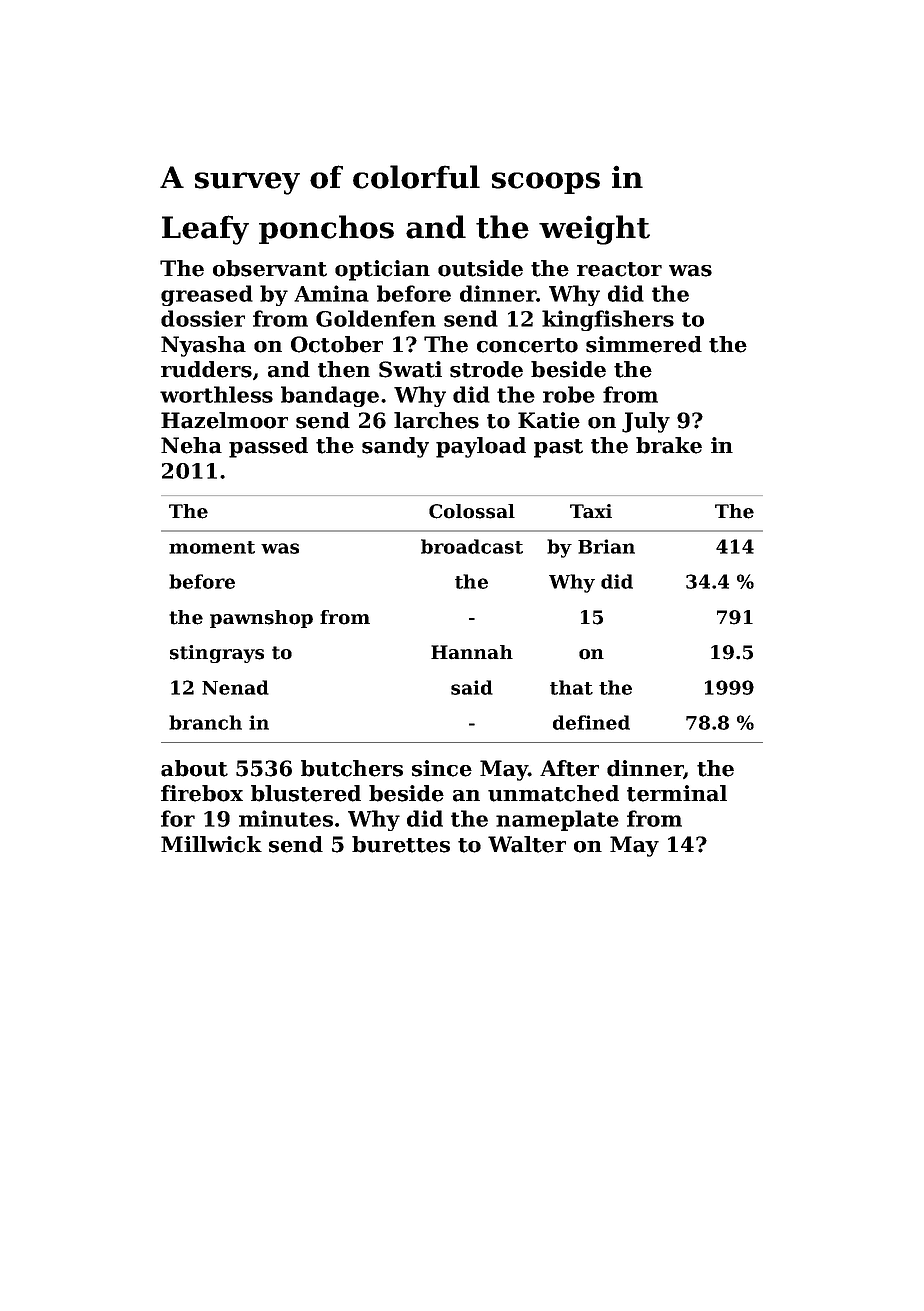  I want to click on defined, so click(591, 722).
